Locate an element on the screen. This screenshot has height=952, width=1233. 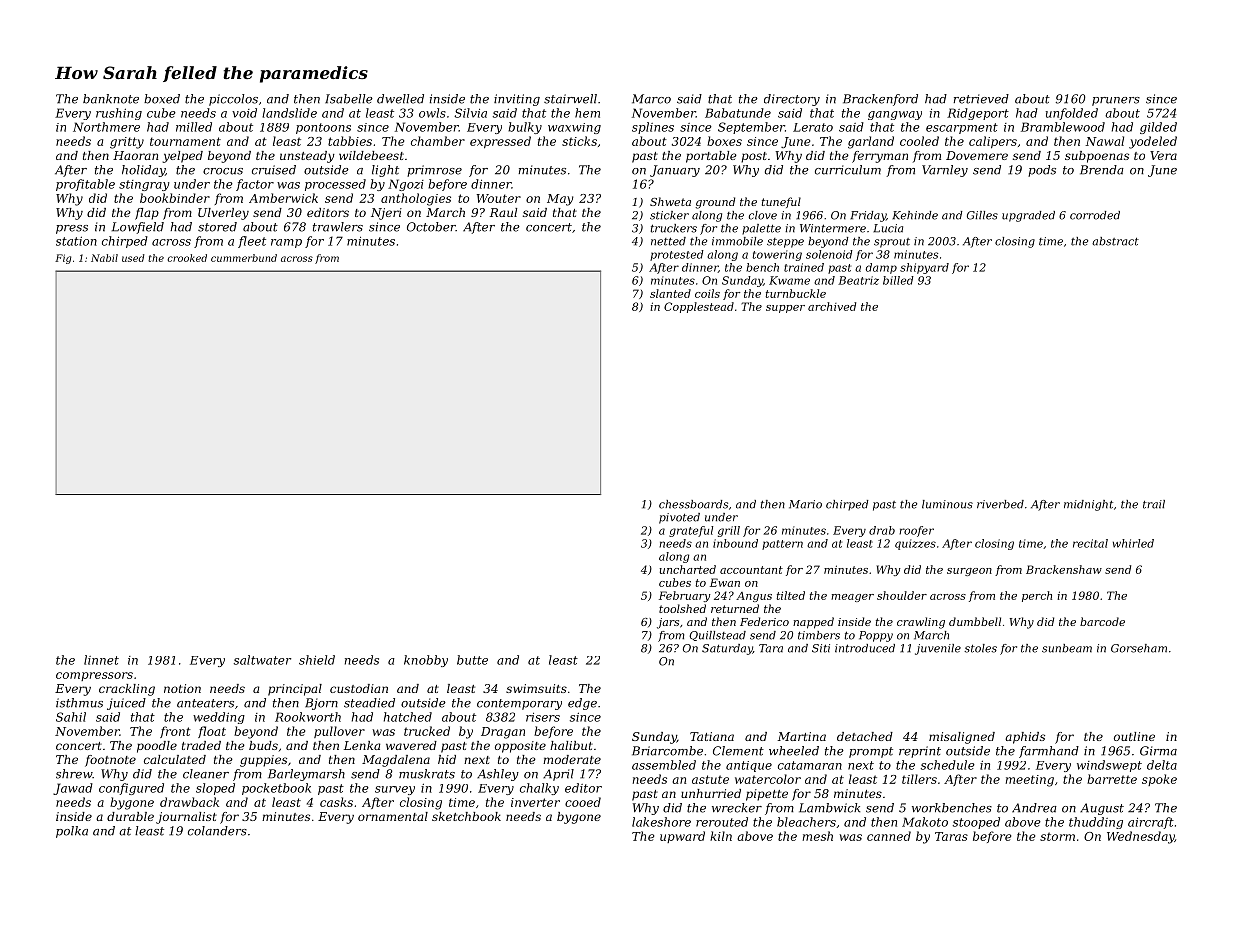
uncharted is located at coordinates (688, 569).
